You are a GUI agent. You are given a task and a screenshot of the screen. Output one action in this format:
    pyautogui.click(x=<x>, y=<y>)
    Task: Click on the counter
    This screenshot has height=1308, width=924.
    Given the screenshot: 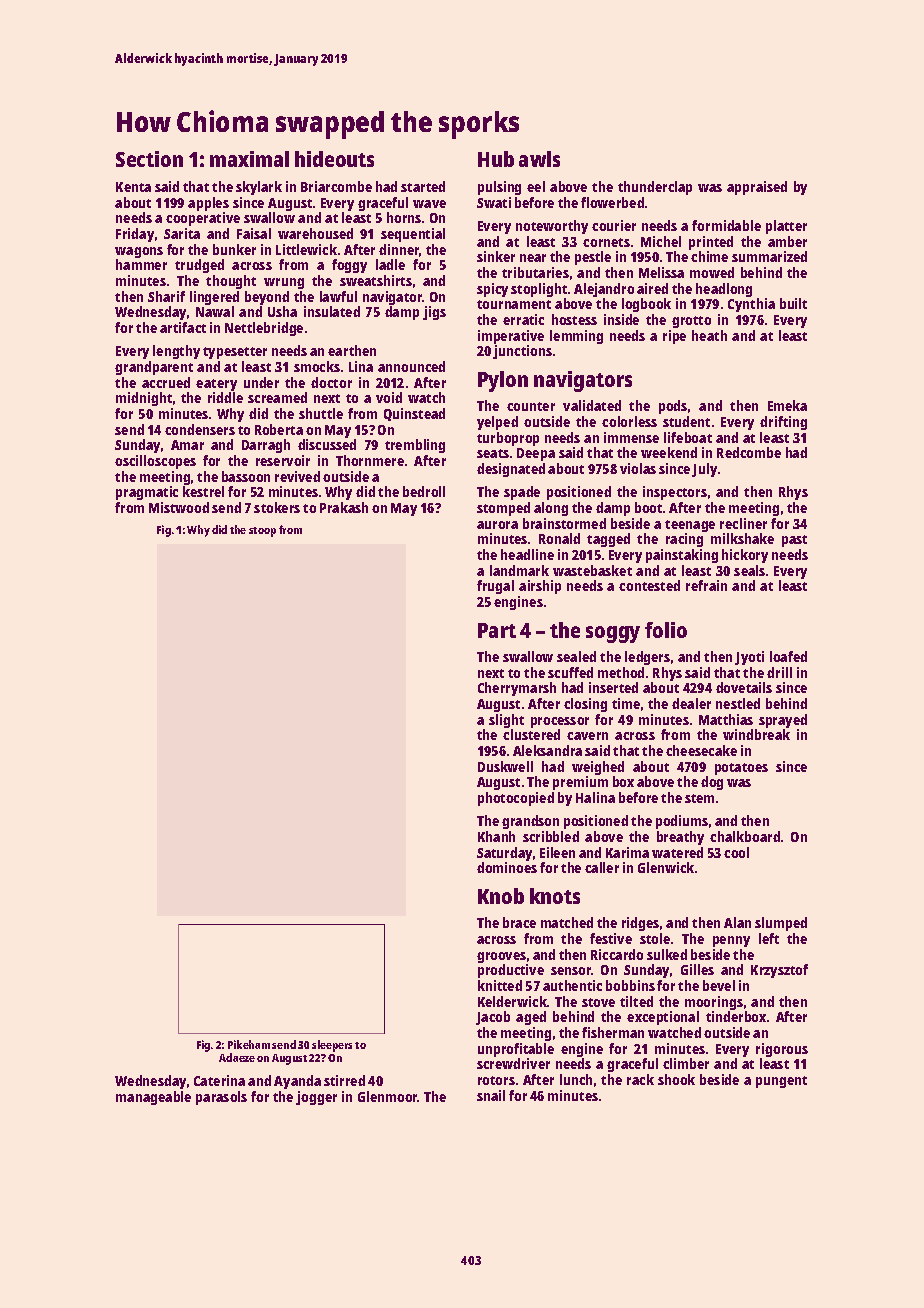 What is the action you would take?
    pyautogui.click(x=531, y=406)
